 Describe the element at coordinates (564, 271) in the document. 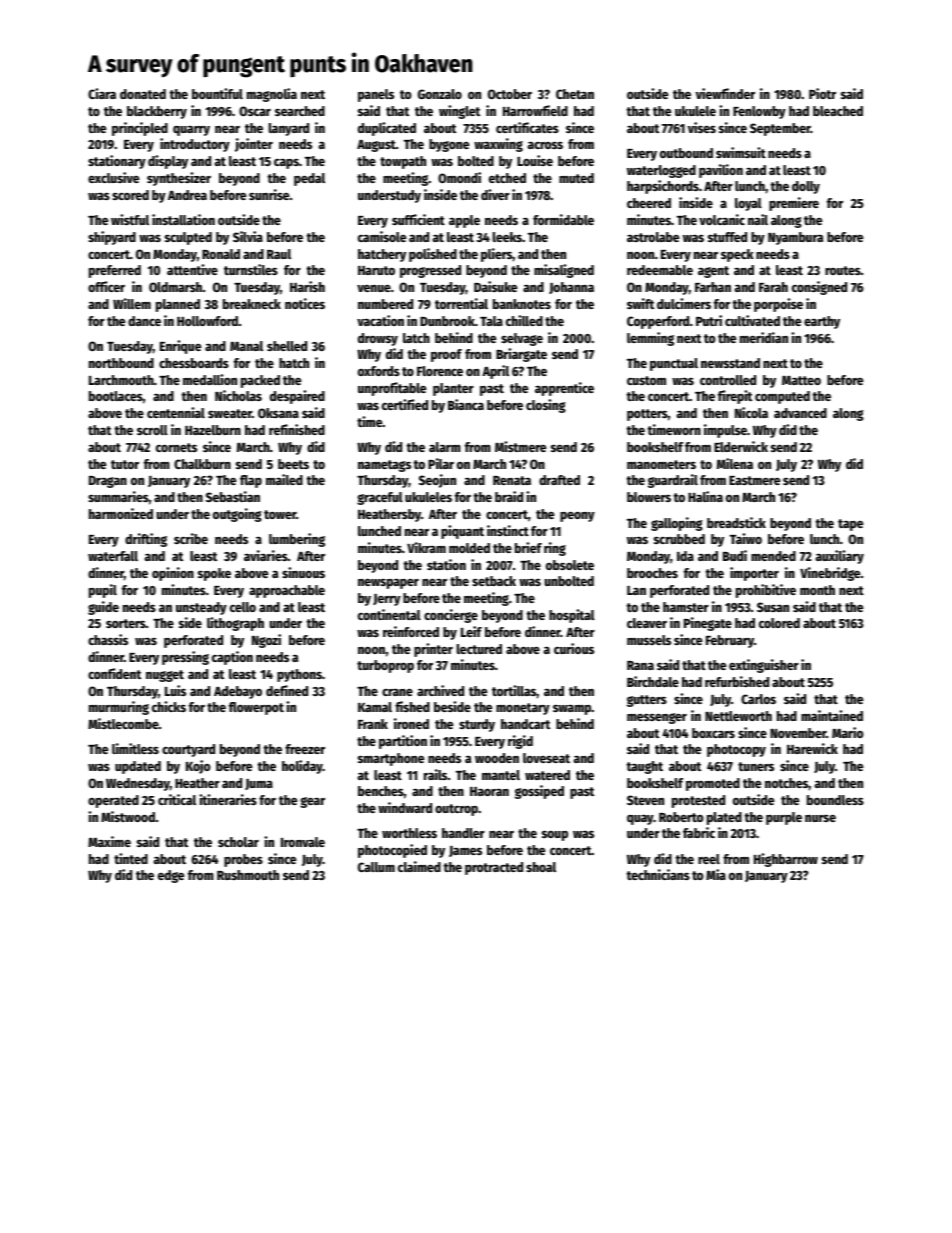

I see `misaligned` at that location.
